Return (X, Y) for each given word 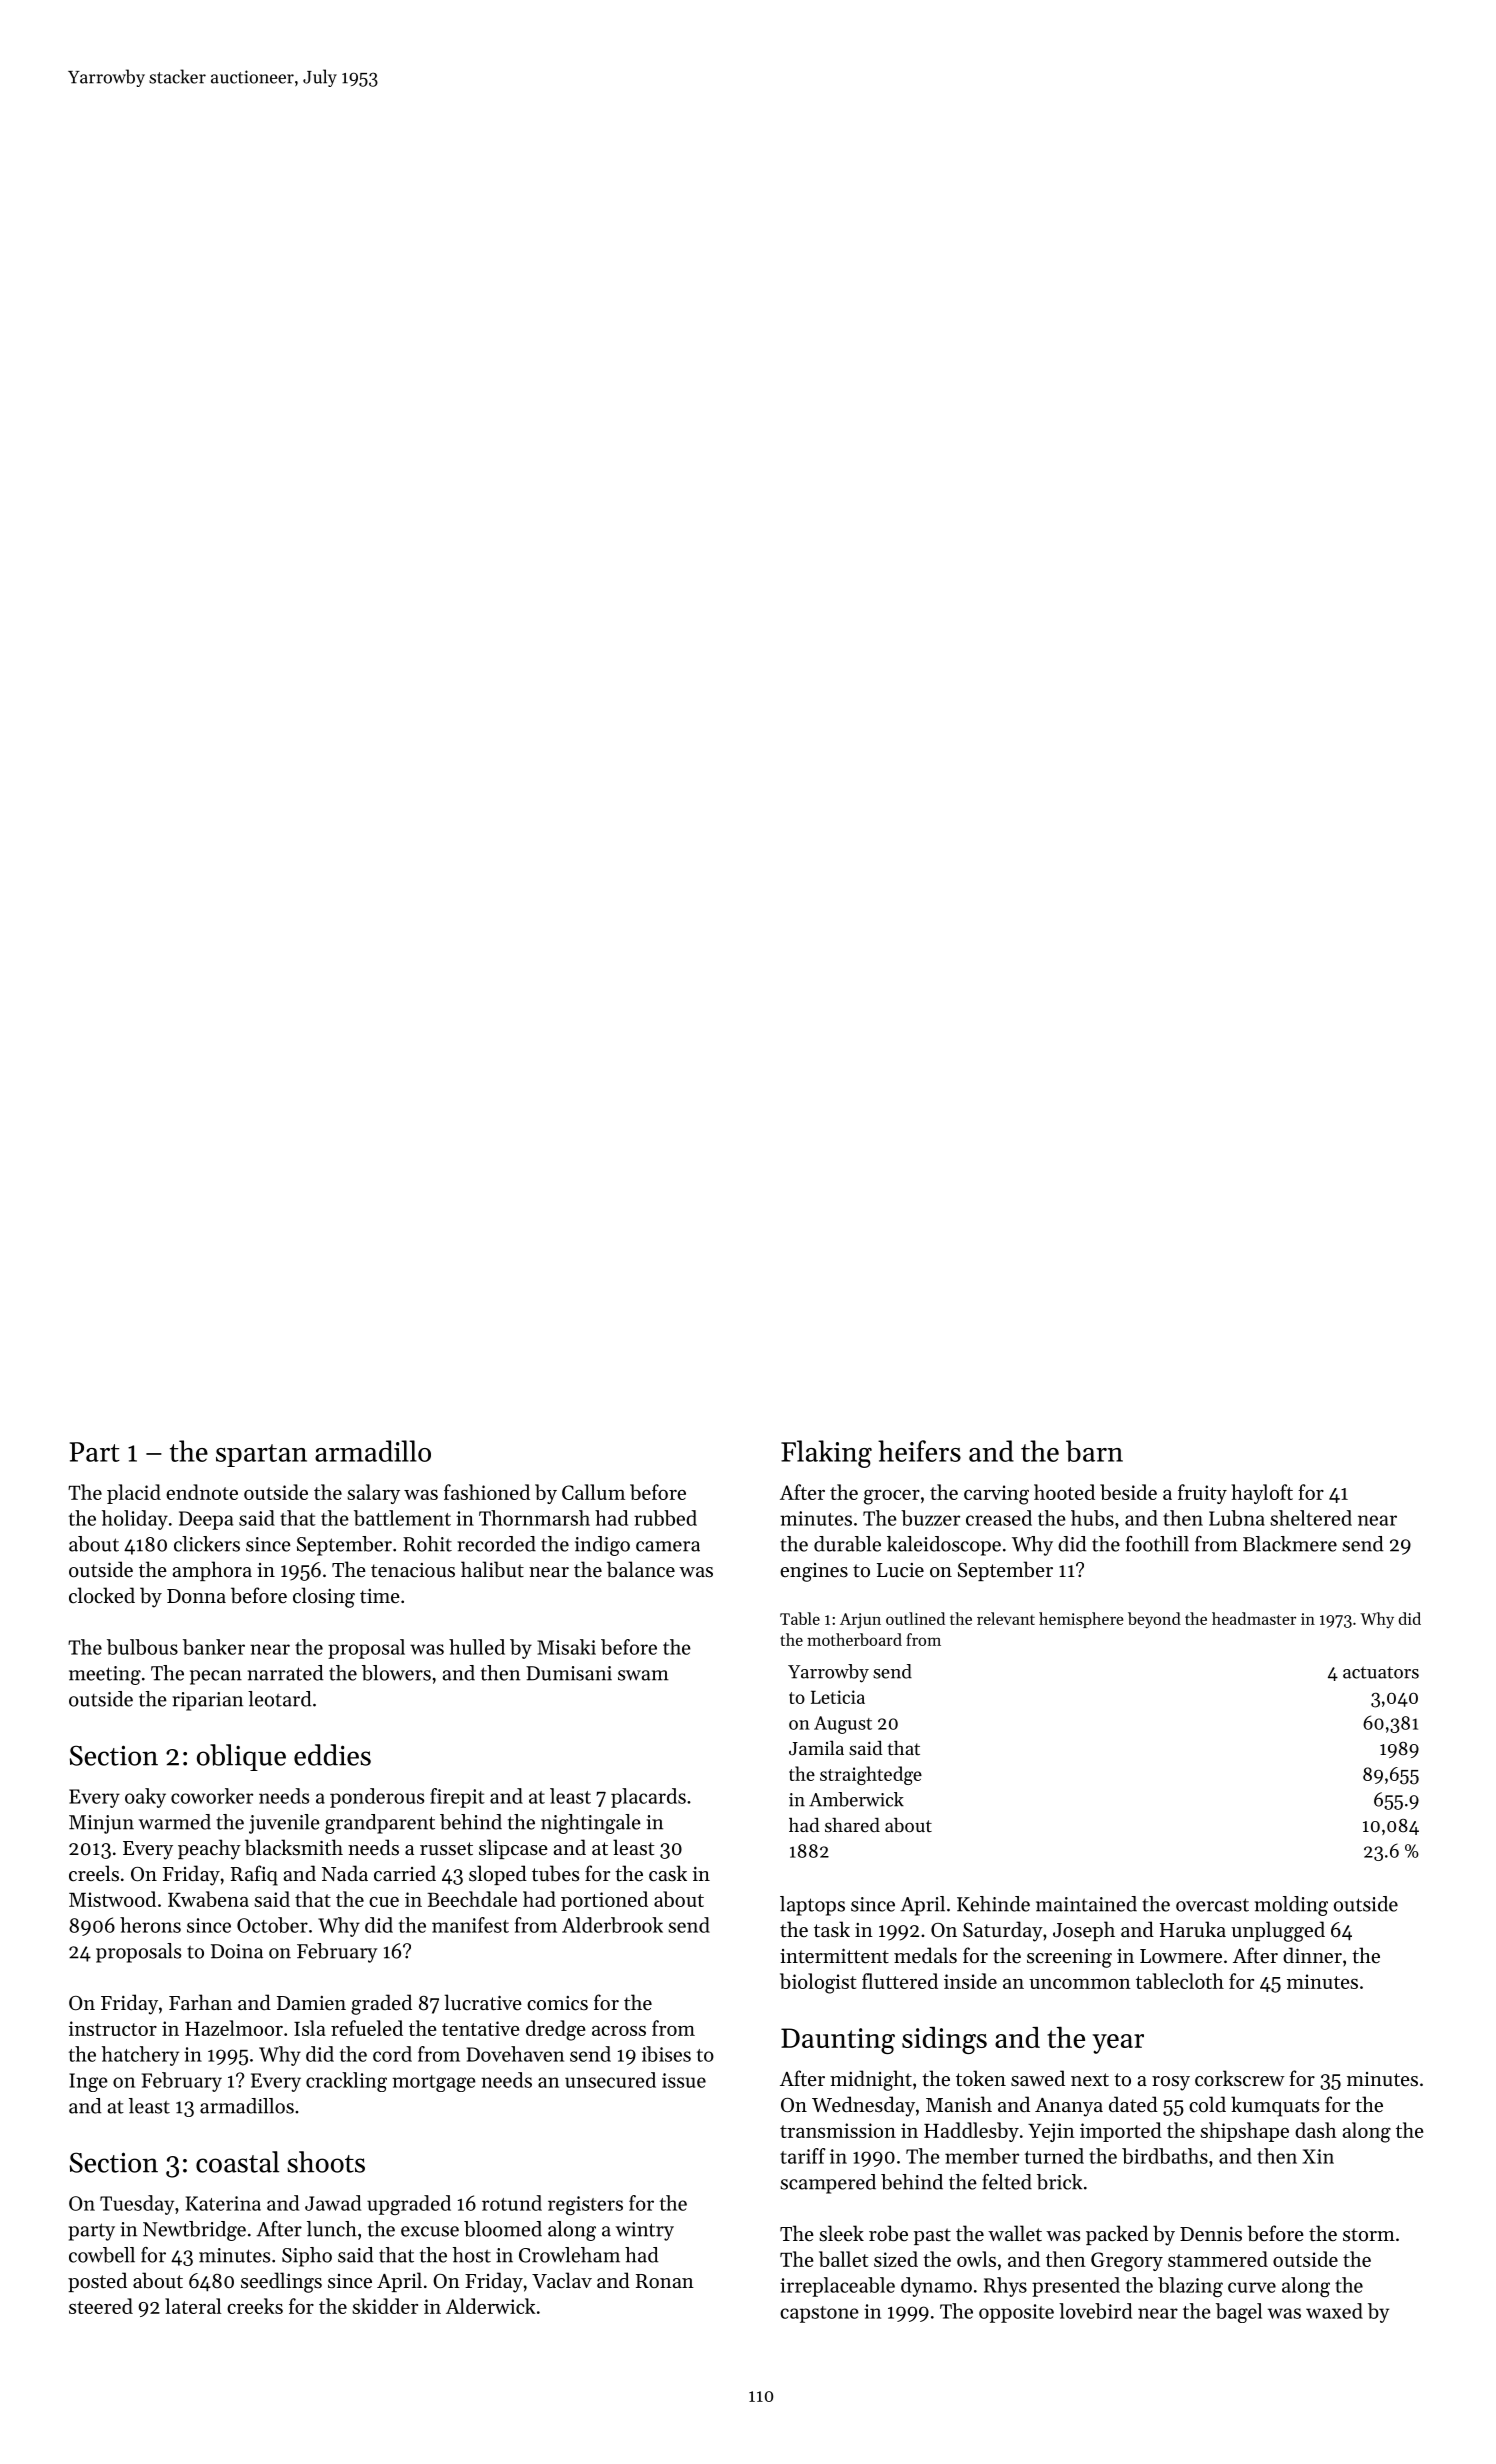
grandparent (380, 1824)
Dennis (1211, 2234)
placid (134, 1494)
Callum (593, 1492)
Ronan (665, 2281)
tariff (803, 2156)
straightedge (871, 1775)
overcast (1212, 1905)
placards (648, 1798)
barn (1094, 1451)
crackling (346, 2082)
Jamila (816, 1747)
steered (101, 2306)
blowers (396, 1673)
